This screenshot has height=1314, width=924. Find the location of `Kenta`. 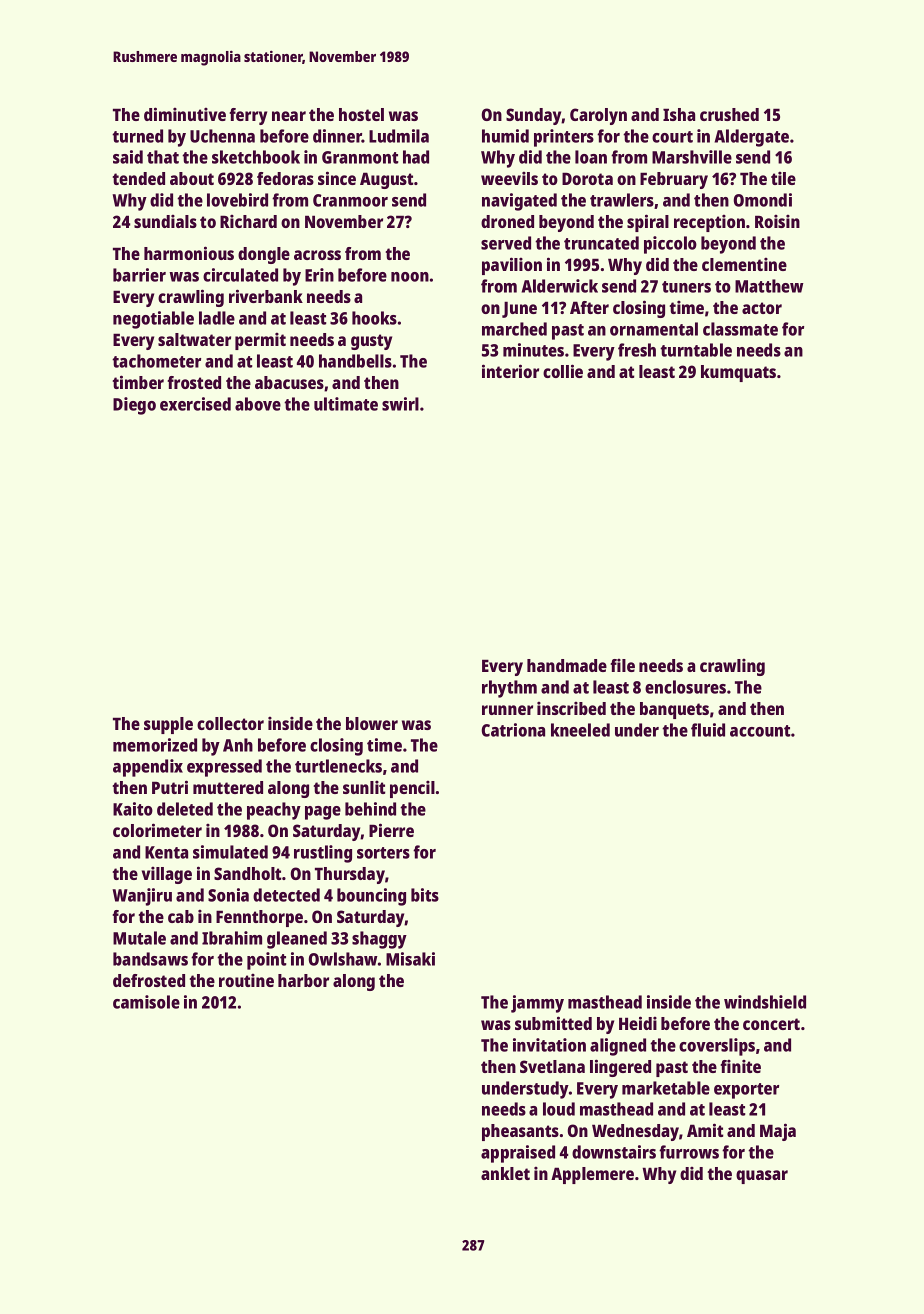

Kenta is located at coordinates (166, 852).
